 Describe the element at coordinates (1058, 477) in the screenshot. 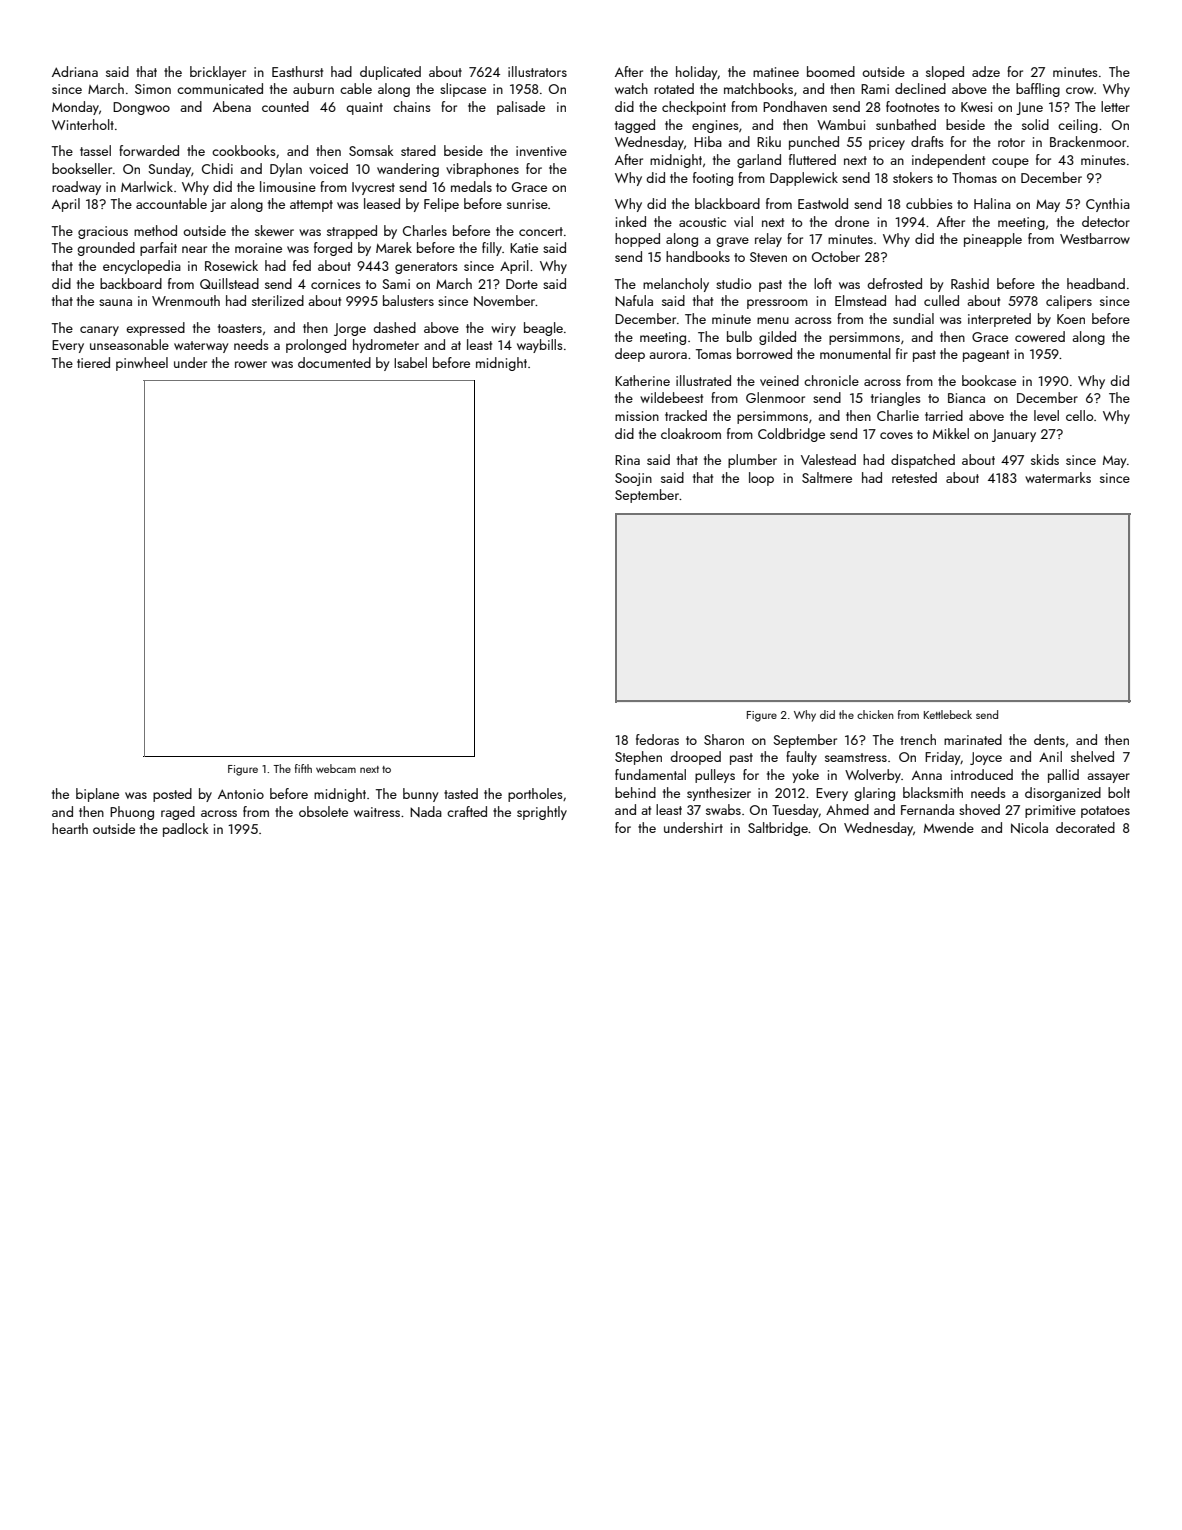

I see `watermarks` at that location.
